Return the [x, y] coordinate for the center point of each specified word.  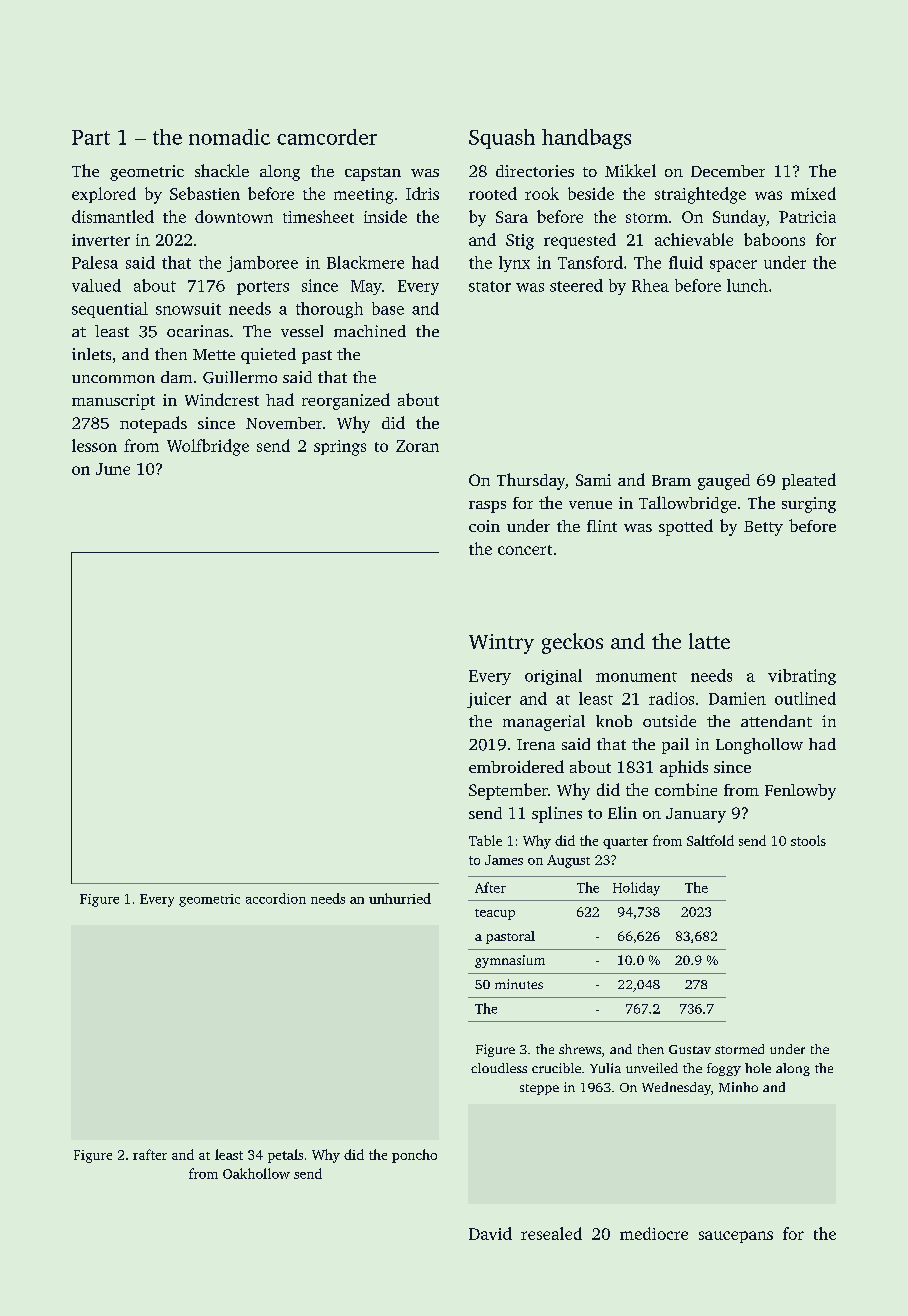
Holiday [636, 889]
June [113, 469]
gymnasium [510, 961]
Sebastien [205, 193]
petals [285, 1156]
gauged [724, 482]
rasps [487, 507]
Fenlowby [800, 792]
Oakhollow [256, 1173]
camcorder [327, 137]
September [508, 791]
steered [576, 285]
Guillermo [240, 377]
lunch [747, 285]
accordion [276, 898]
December [728, 171]
